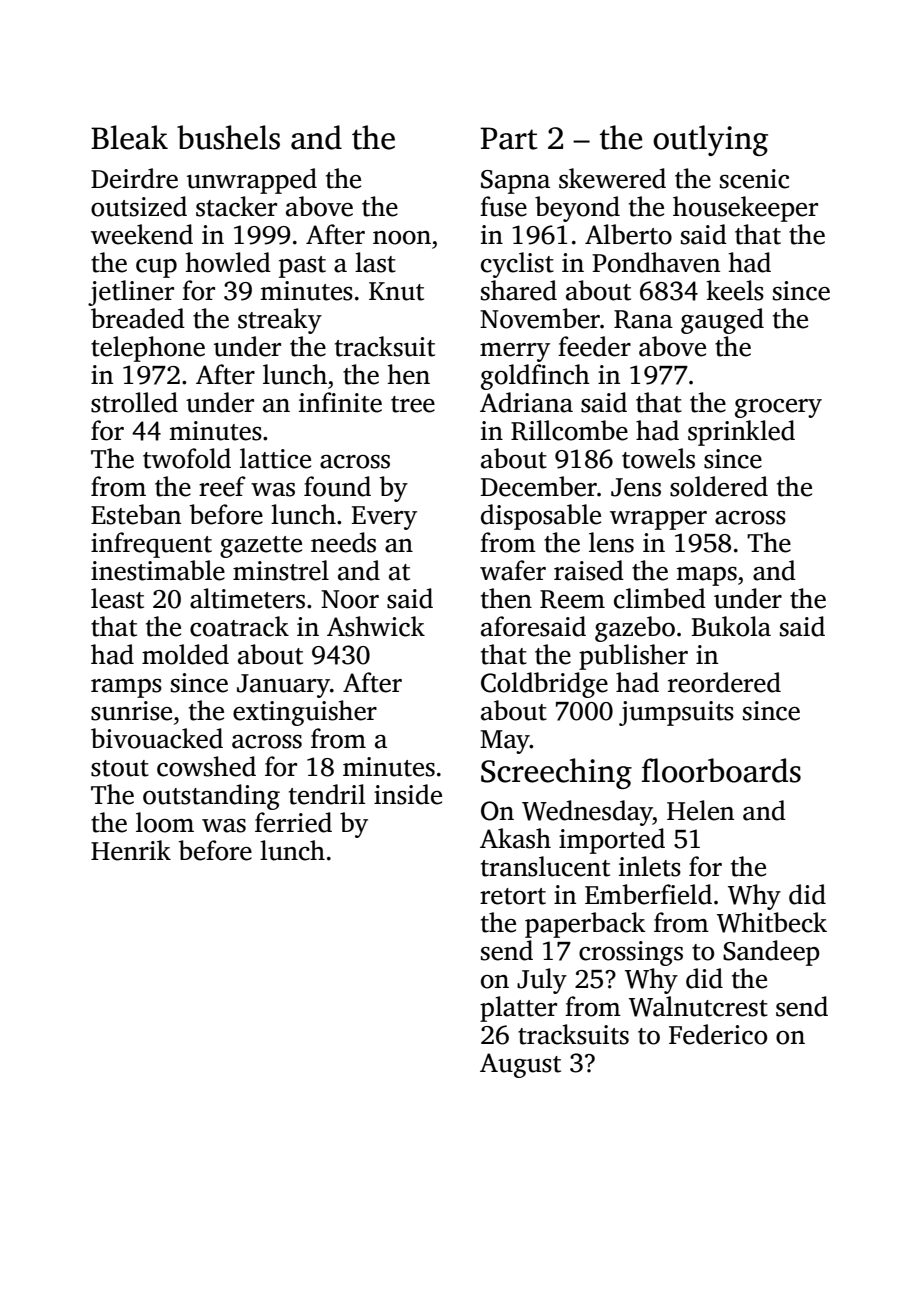 The image size is (924, 1311). I want to click on Alberto, so click(628, 234).
